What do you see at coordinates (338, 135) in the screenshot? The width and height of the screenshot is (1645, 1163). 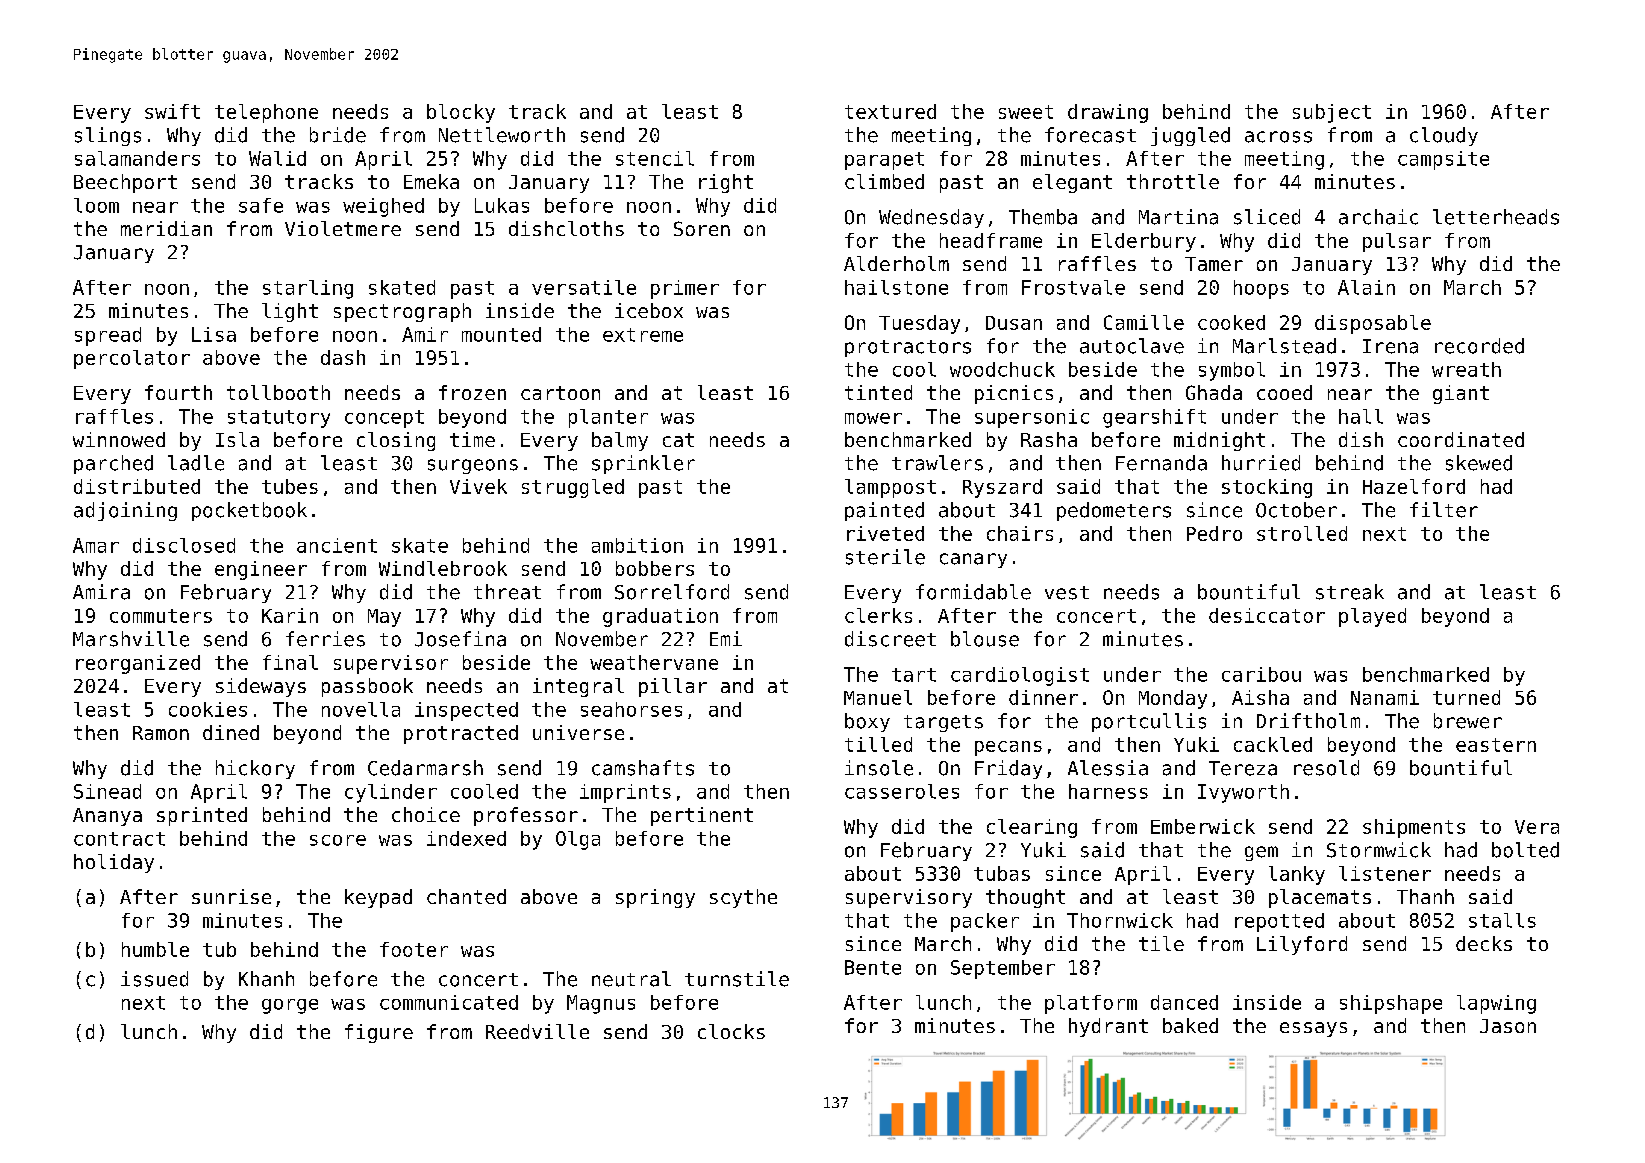 I see `bride` at bounding box center [338, 135].
